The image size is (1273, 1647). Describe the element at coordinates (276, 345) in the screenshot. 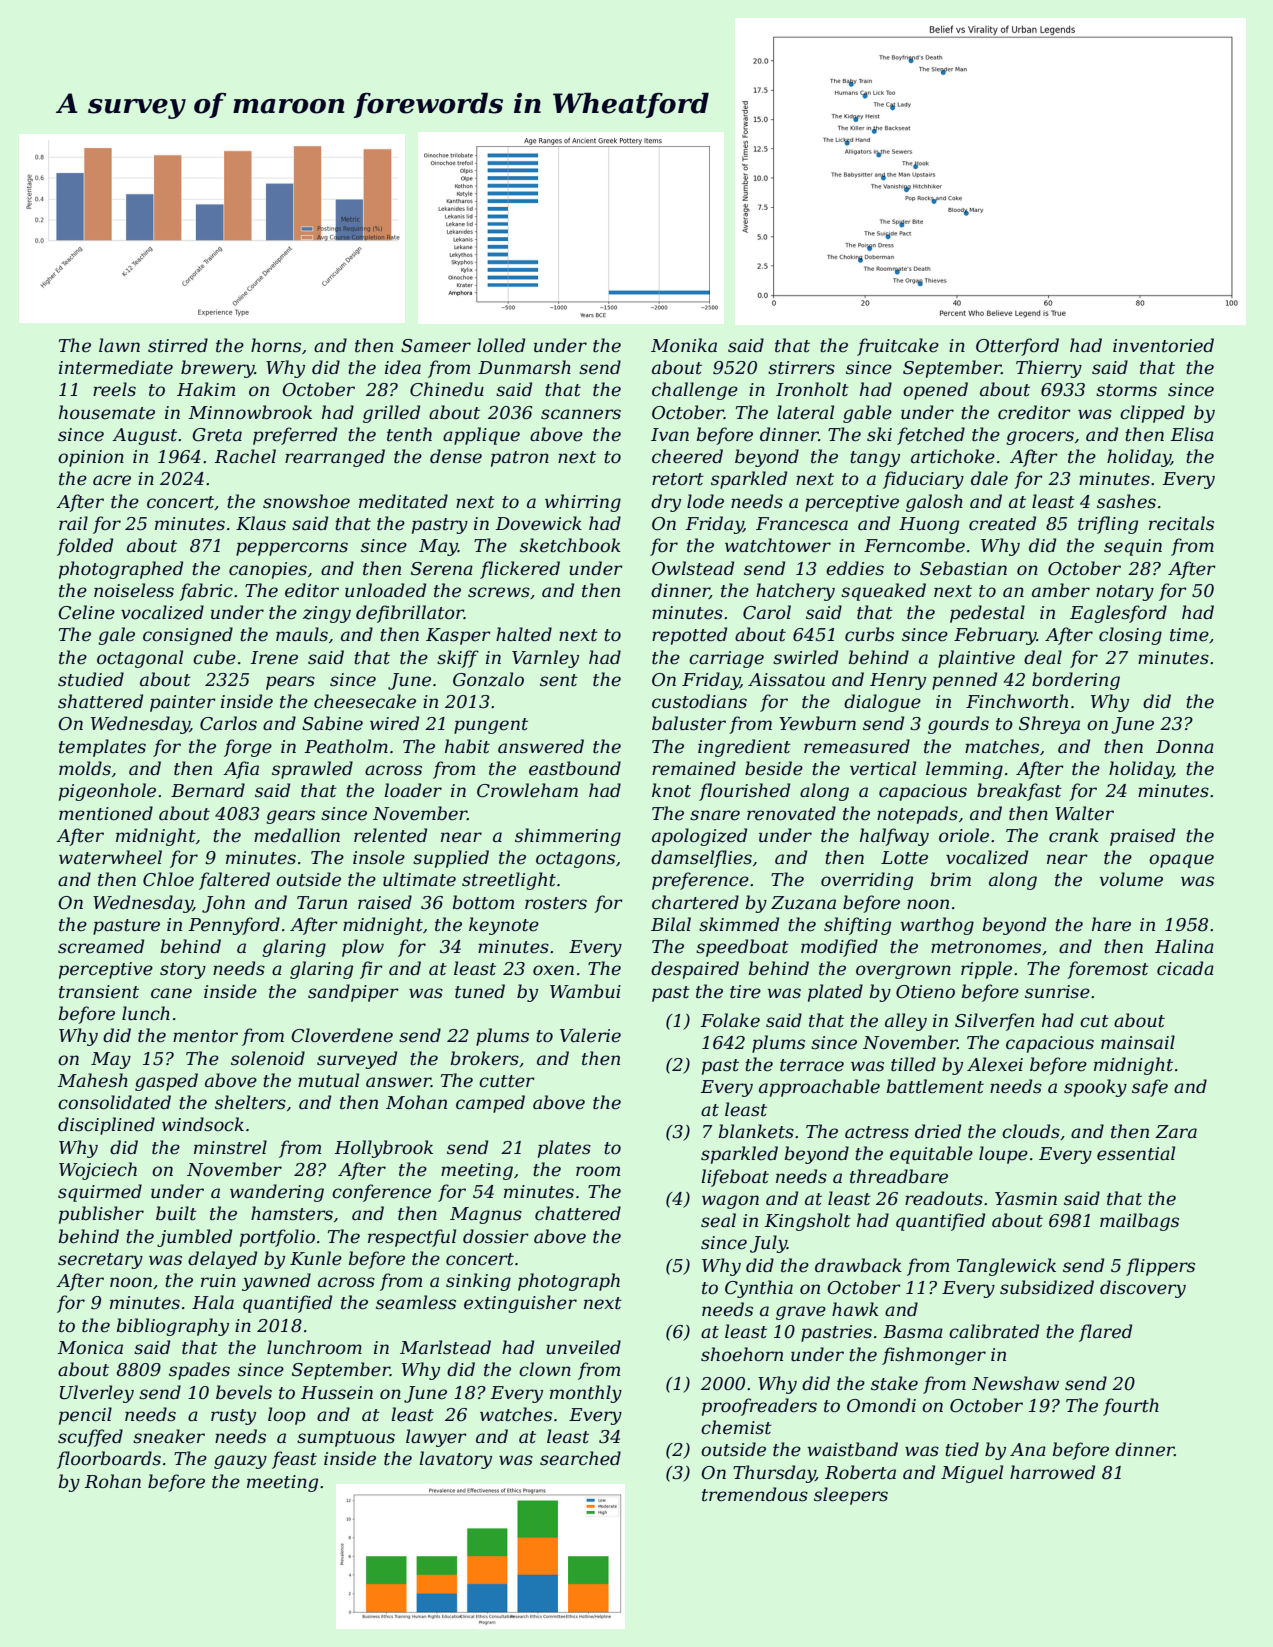

I see `horns` at that location.
